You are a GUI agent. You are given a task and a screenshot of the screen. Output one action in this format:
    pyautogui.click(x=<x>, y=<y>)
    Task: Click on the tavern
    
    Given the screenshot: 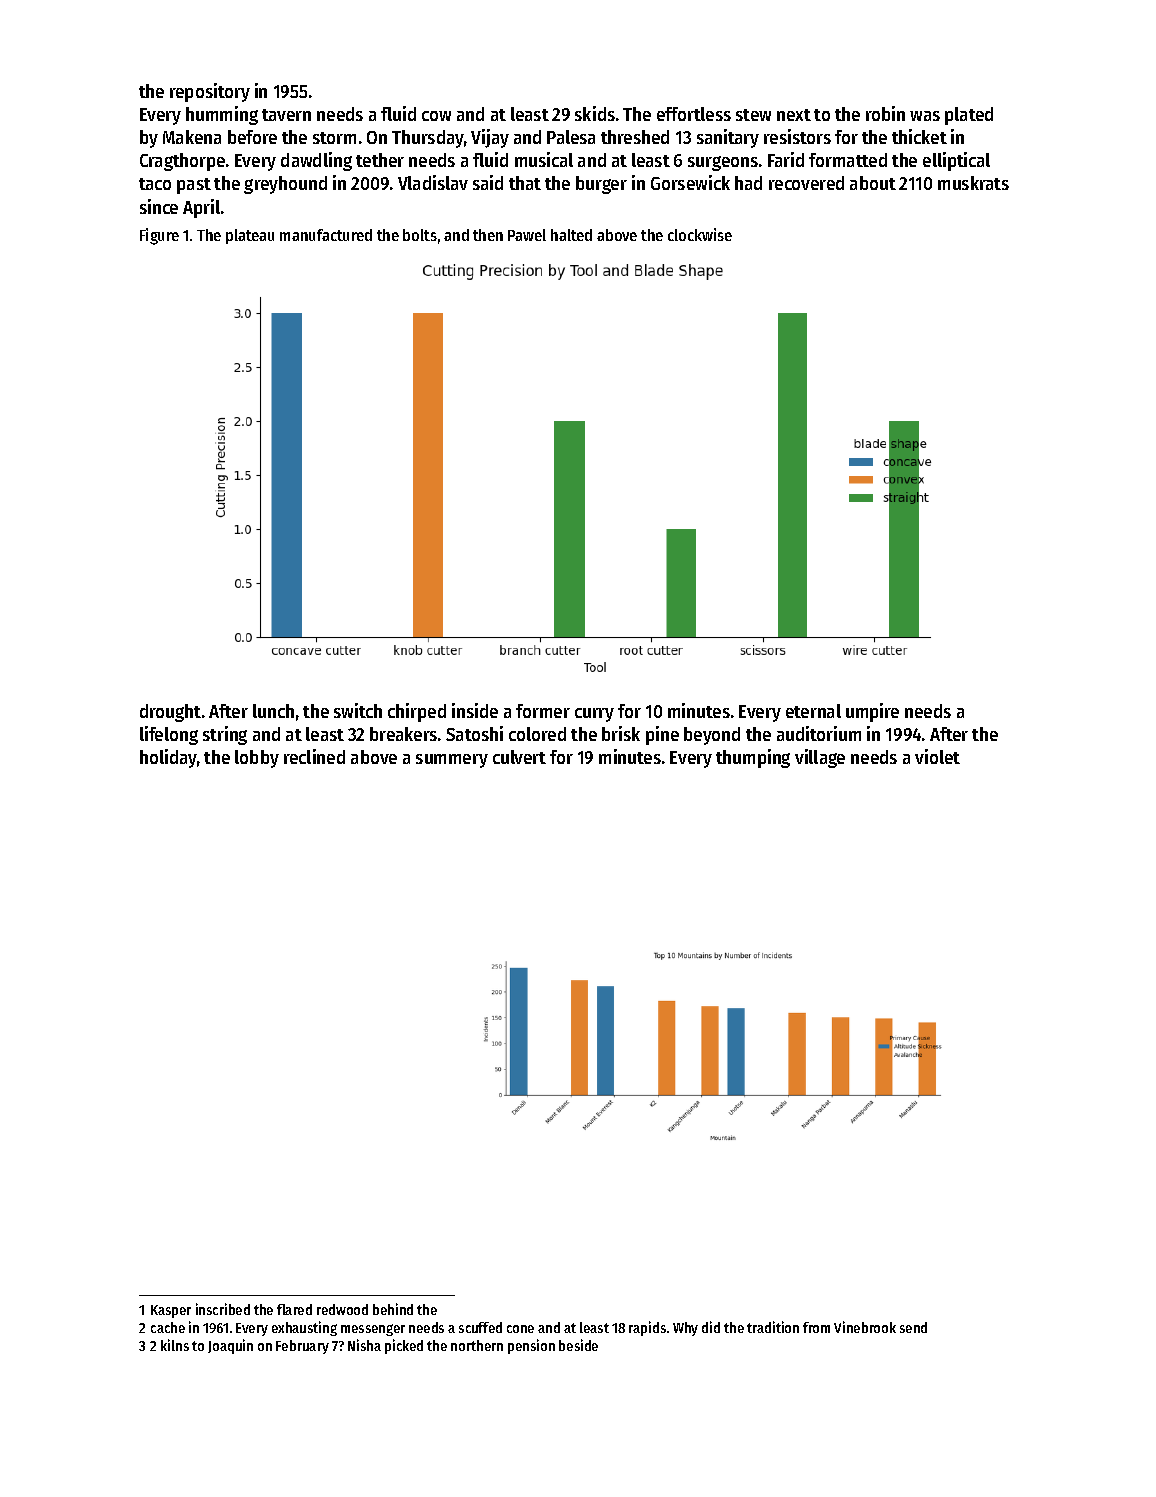 What is the action you would take?
    pyautogui.click(x=286, y=115)
